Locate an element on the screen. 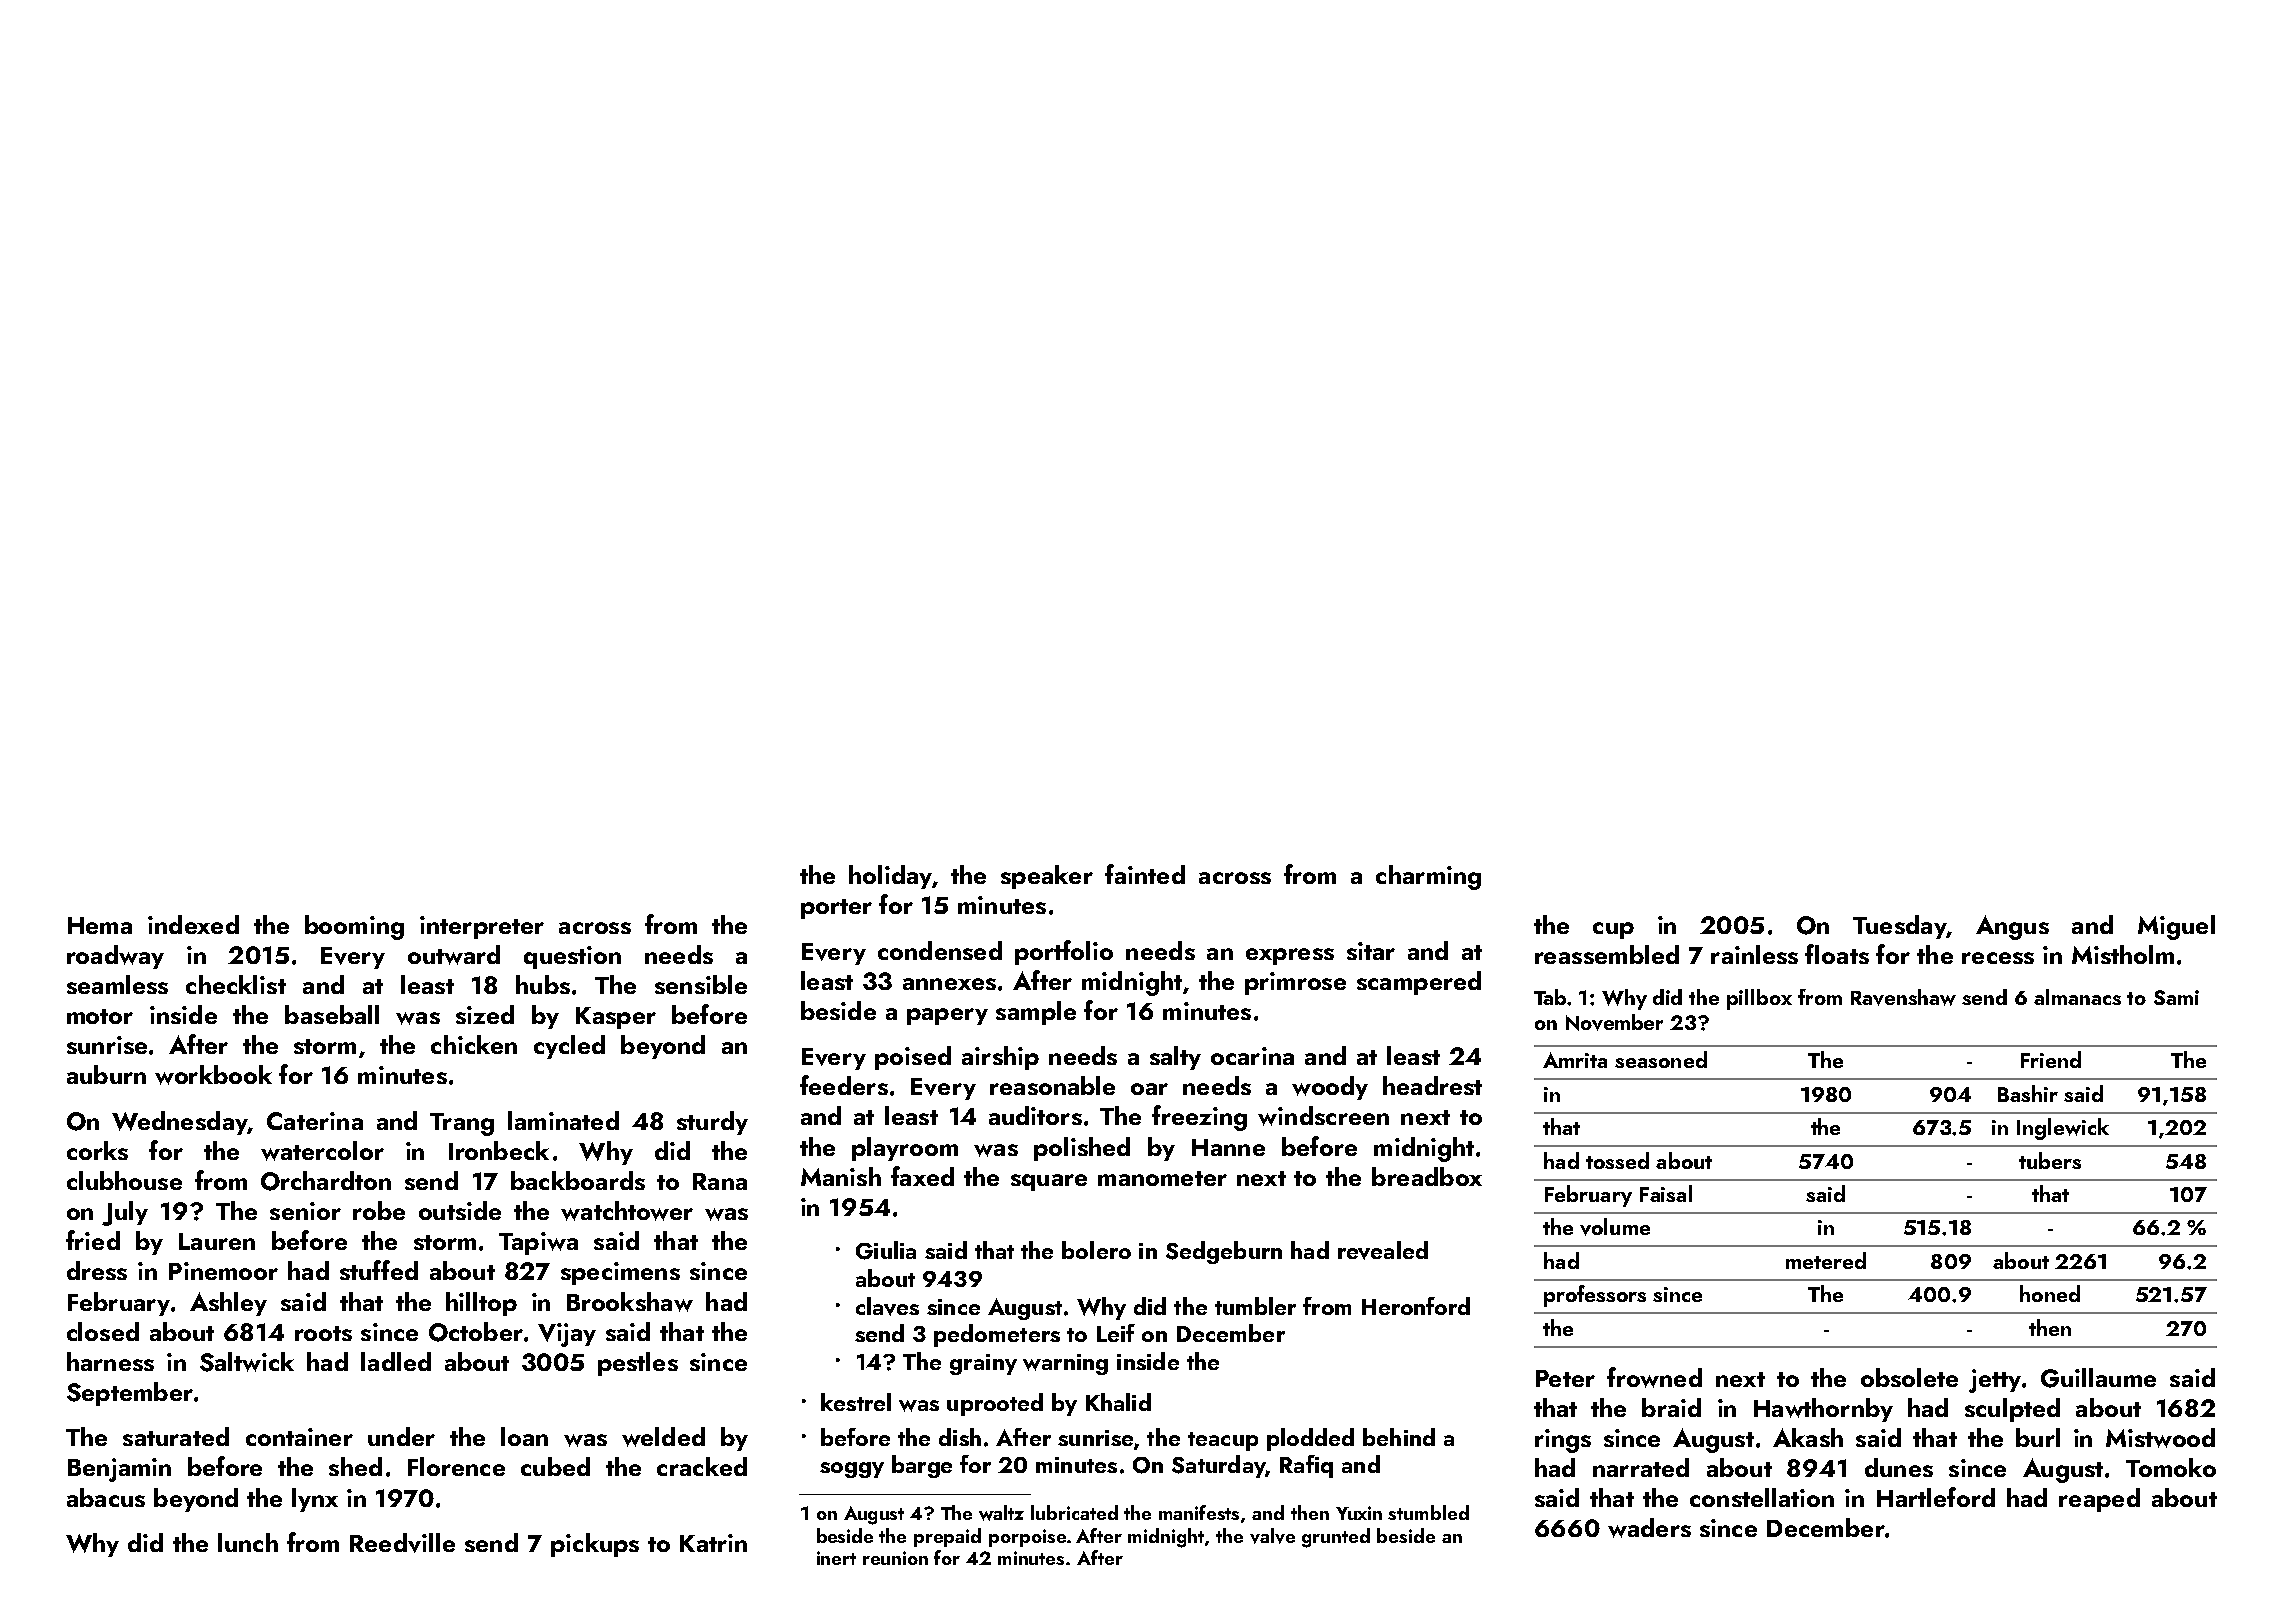 The image size is (2282, 1614). indexed is located at coordinates (193, 924).
